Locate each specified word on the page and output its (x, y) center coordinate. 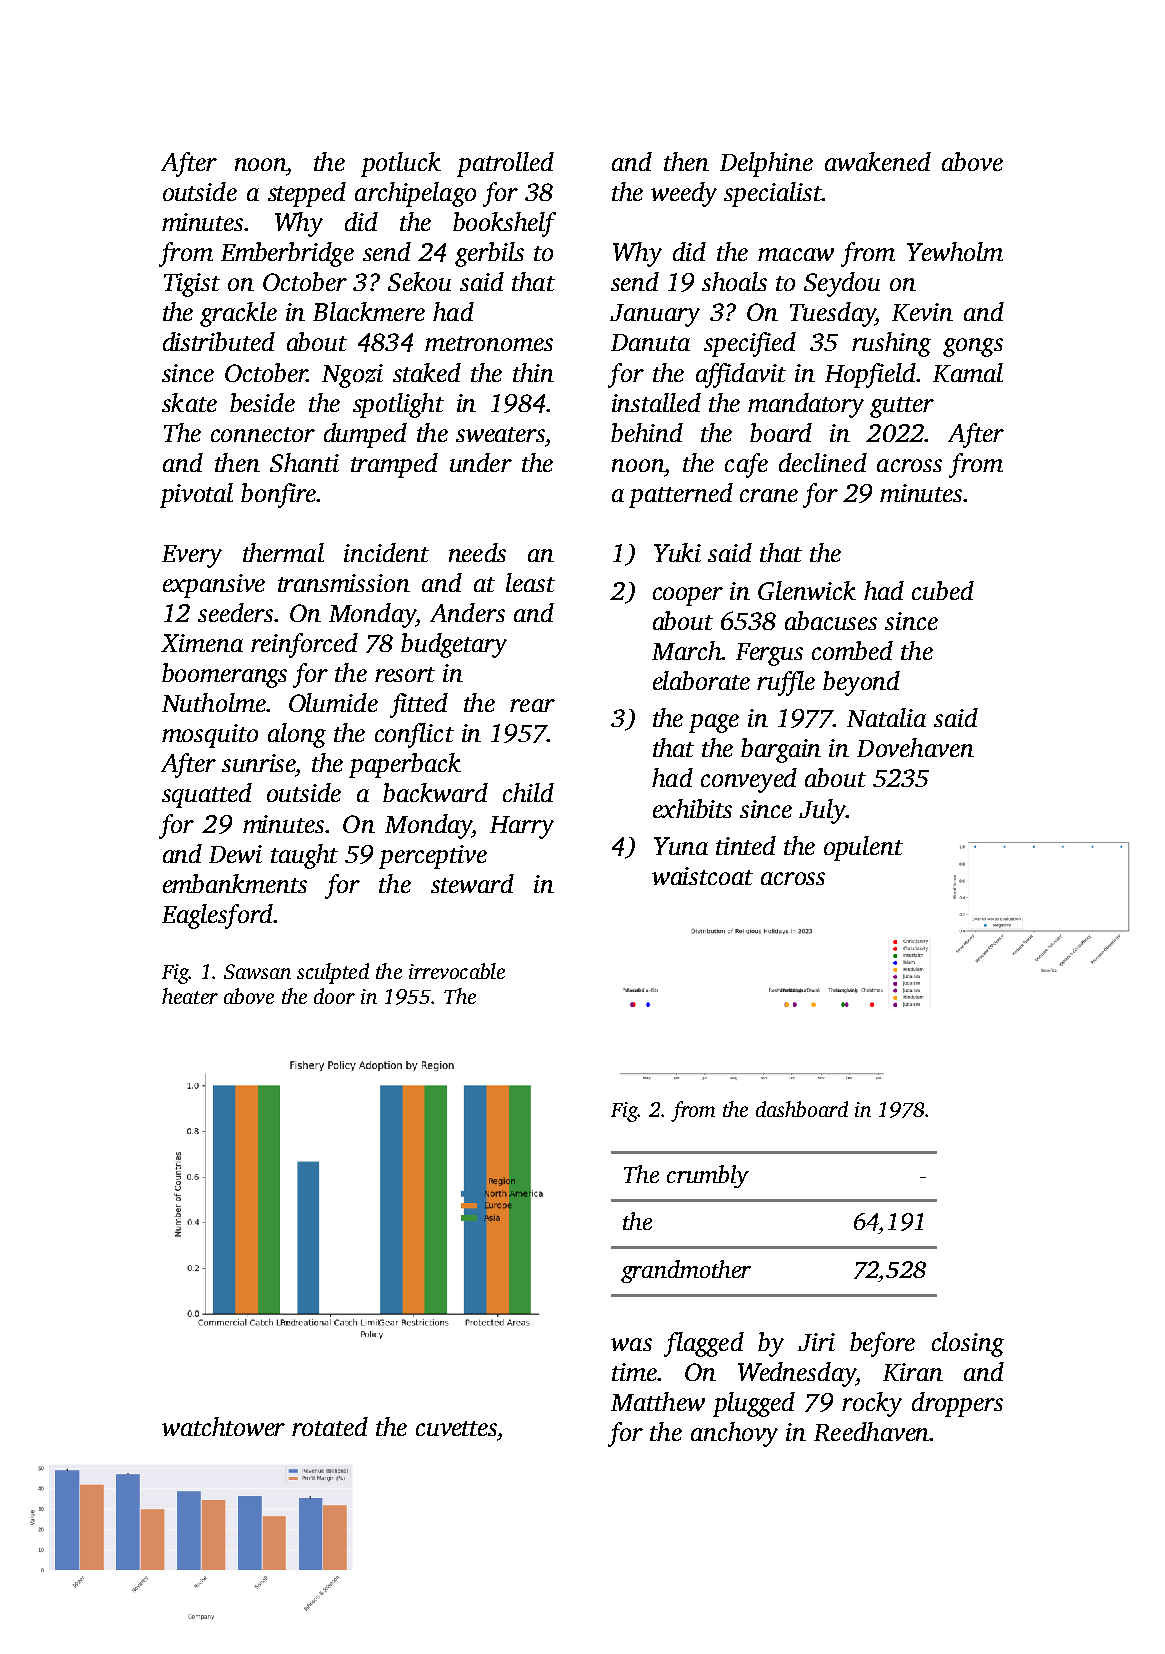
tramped (394, 465)
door (334, 996)
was (631, 1344)
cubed (943, 590)
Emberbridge (287, 254)
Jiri (816, 1342)
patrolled (505, 164)
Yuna (681, 846)
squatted (207, 795)
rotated (330, 1426)
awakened (878, 161)
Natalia (886, 717)
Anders (467, 612)
